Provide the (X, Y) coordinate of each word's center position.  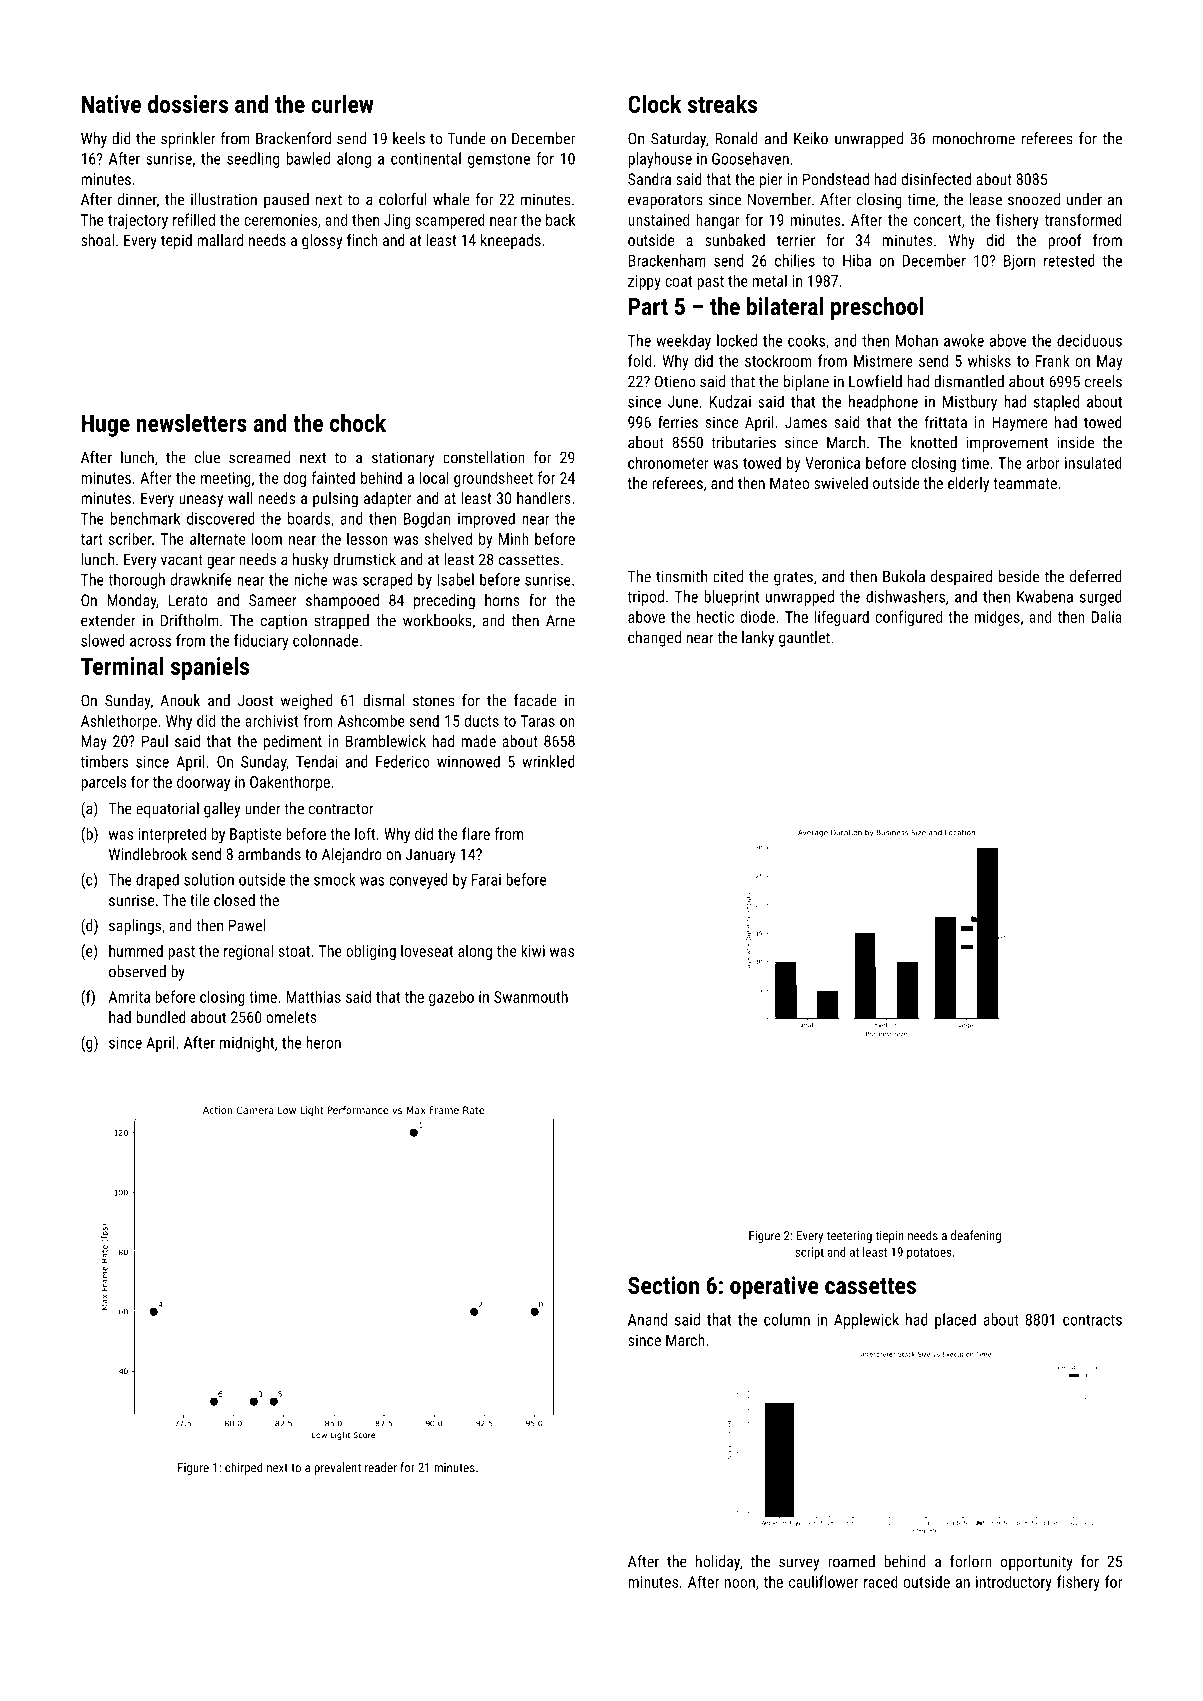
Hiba (857, 260)
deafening (976, 1236)
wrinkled (548, 761)
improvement (1007, 444)
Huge (106, 425)
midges (997, 618)
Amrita (129, 997)
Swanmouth (531, 996)
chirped (244, 1468)
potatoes (929, 1254)
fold (640, 360)
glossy (322, 242)
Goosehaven (750, 158)
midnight (247, 1044)
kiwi (533, 950)
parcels (103, 783)
